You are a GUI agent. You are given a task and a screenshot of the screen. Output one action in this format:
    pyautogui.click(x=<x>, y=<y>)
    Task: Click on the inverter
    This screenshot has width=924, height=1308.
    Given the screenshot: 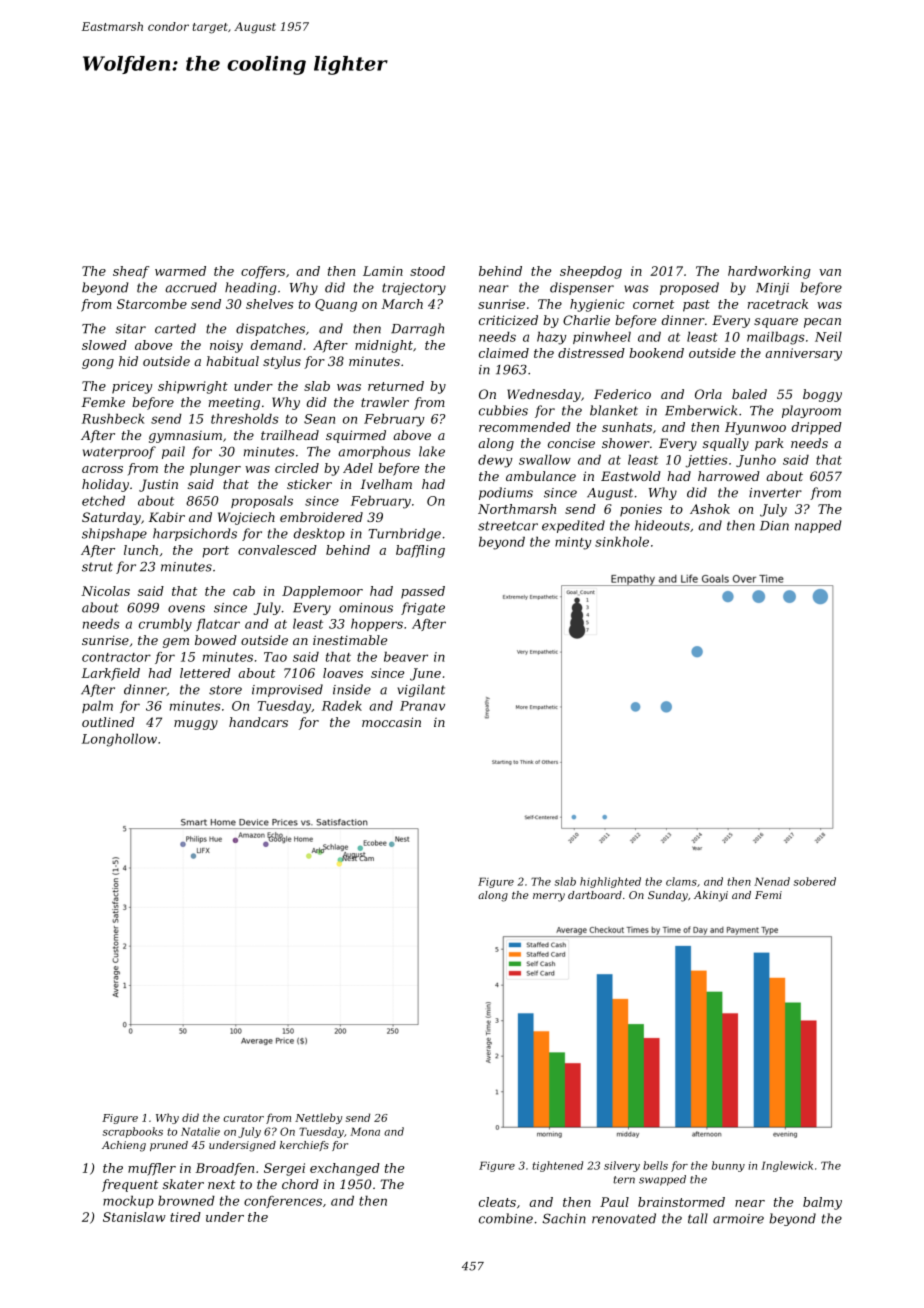 What is the action you would take?
    pyautogui.click(x=775, y=493)
